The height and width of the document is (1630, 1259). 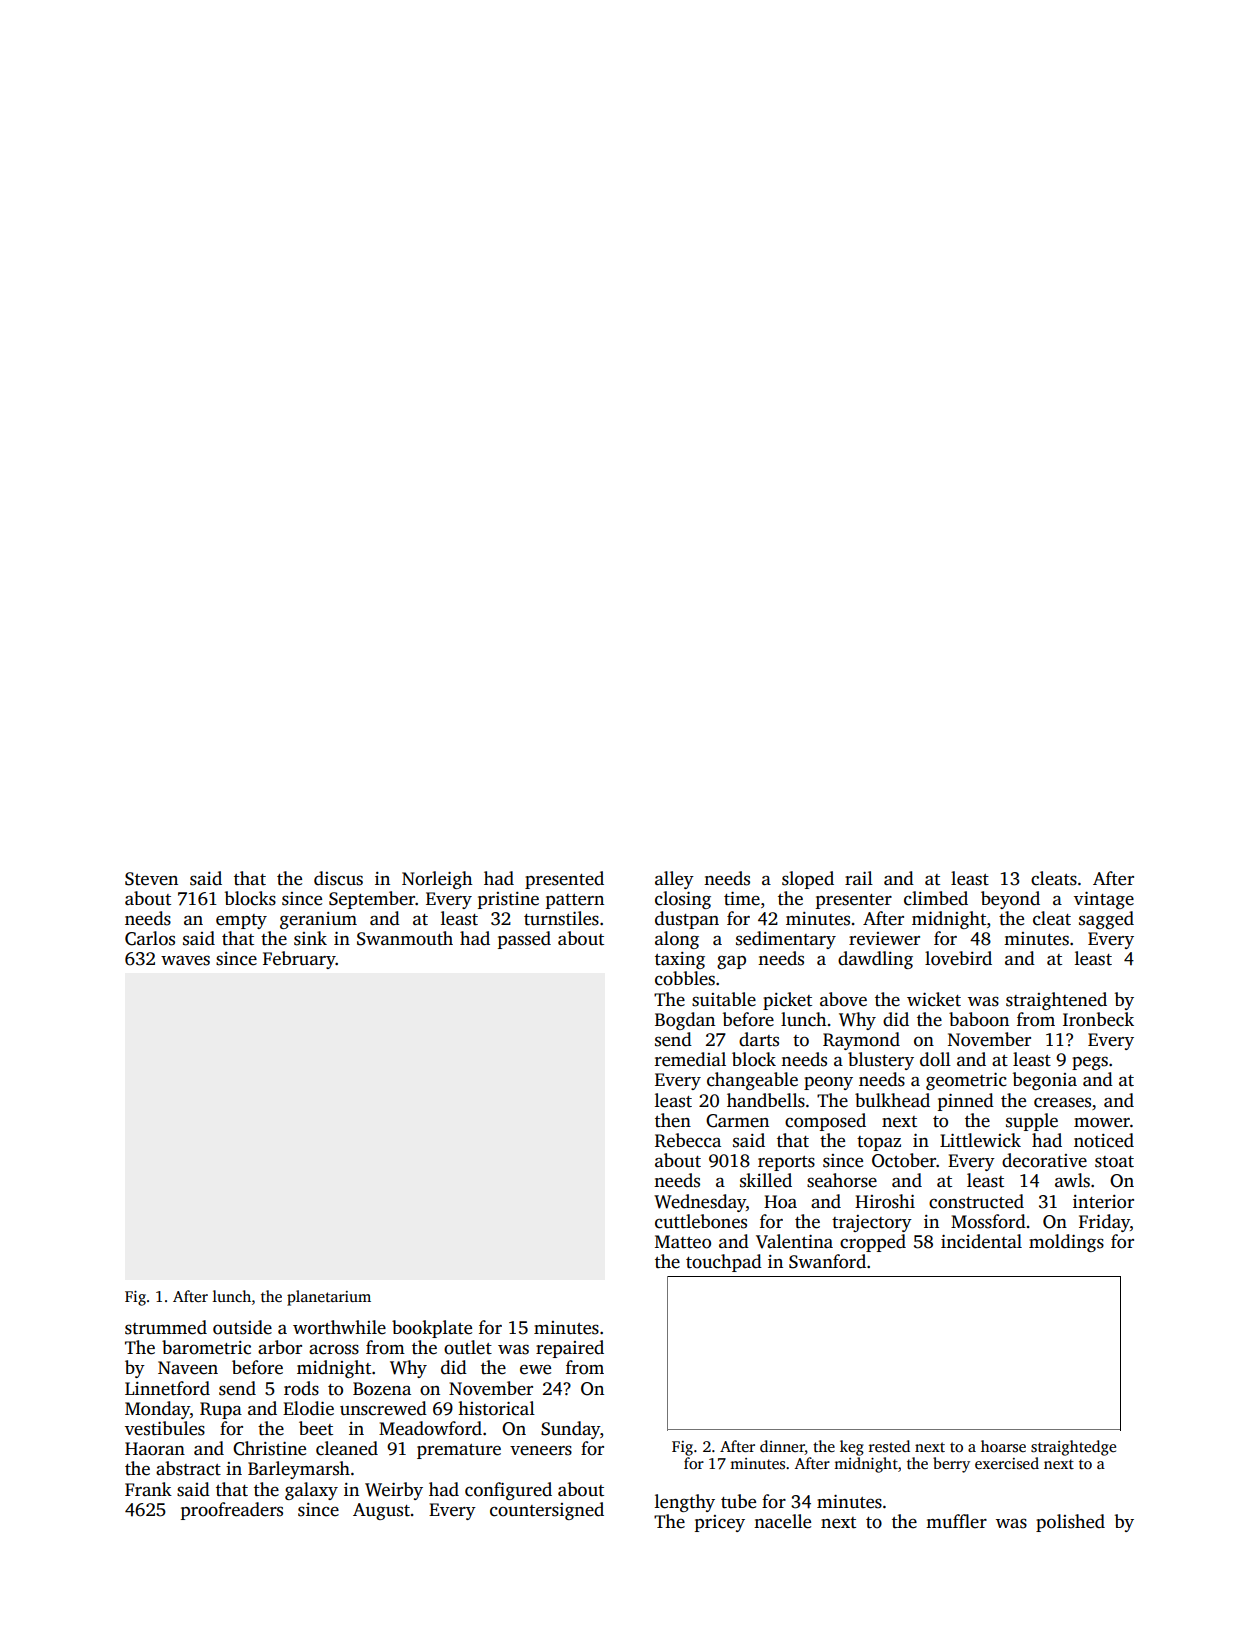 I want to click on countersigned, so click(x=547, y=1511).
